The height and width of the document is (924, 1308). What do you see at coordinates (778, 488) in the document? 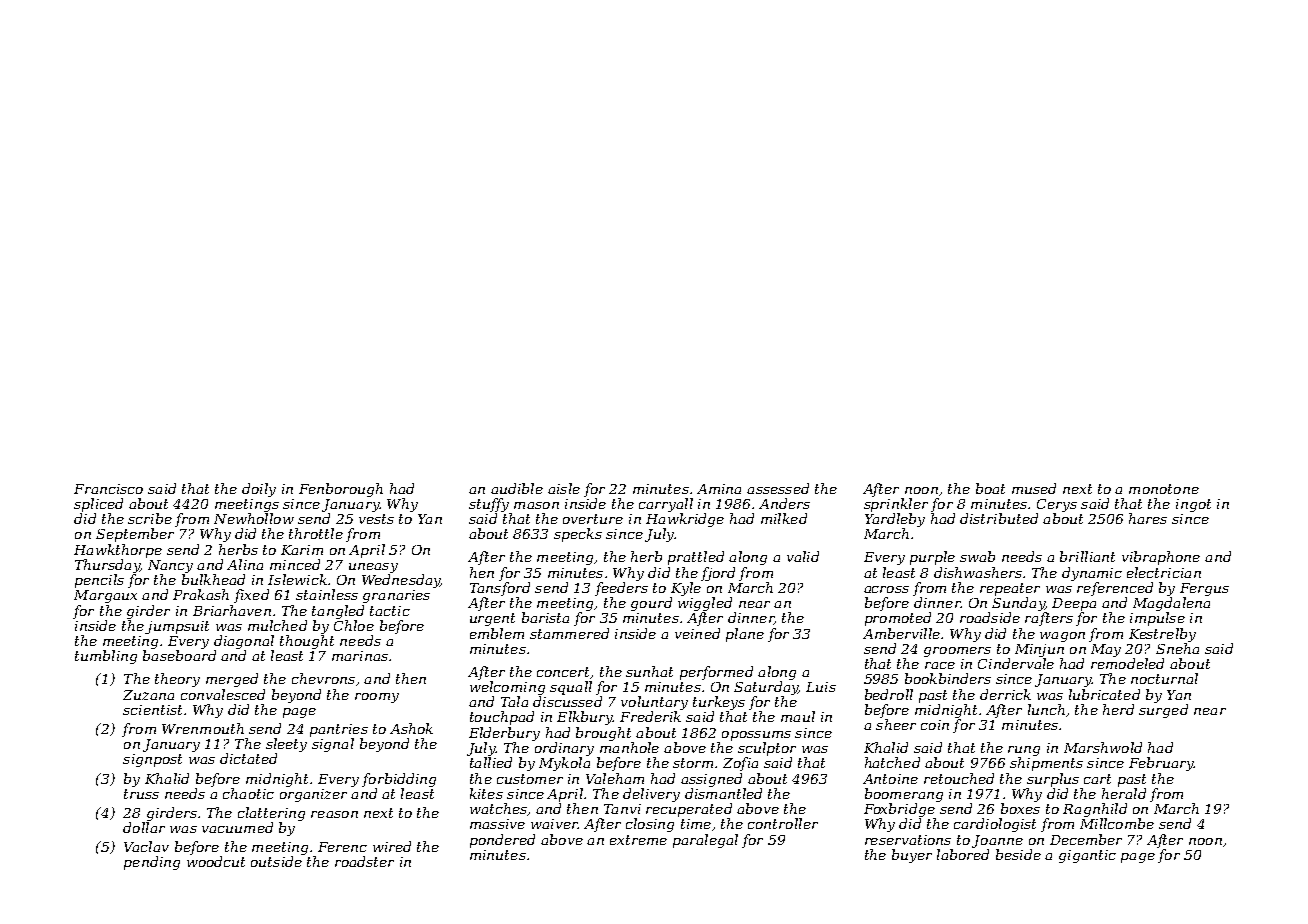
I see `assessed` at bounding box center [778, 488].
